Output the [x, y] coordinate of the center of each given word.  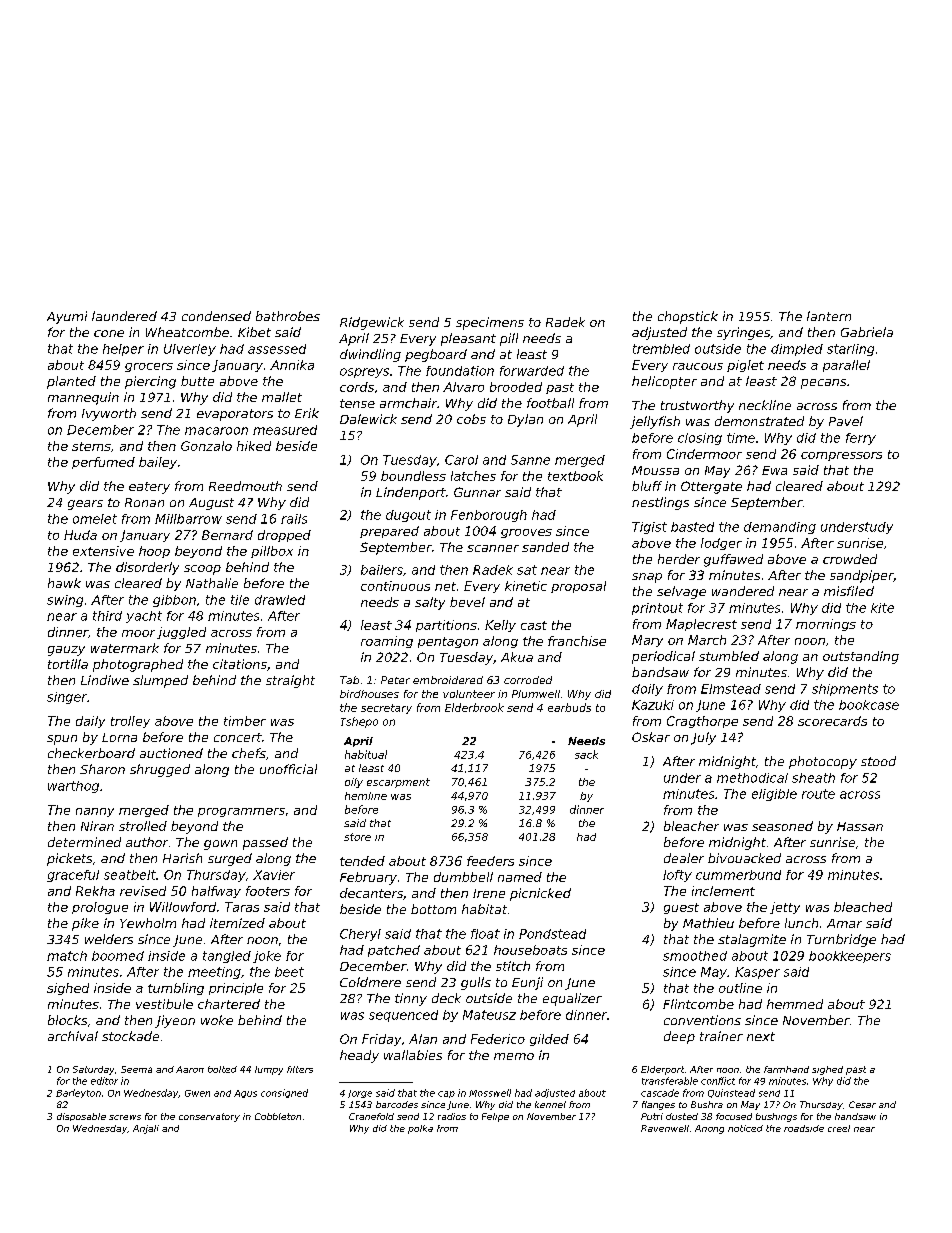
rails [294, 519]
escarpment [398, 783]
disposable [81, 1117]
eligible [774, 795]
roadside [804, 1128]
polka [420, 1129]
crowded [850, 559]
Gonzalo [206, 446]
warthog [73, 787]
